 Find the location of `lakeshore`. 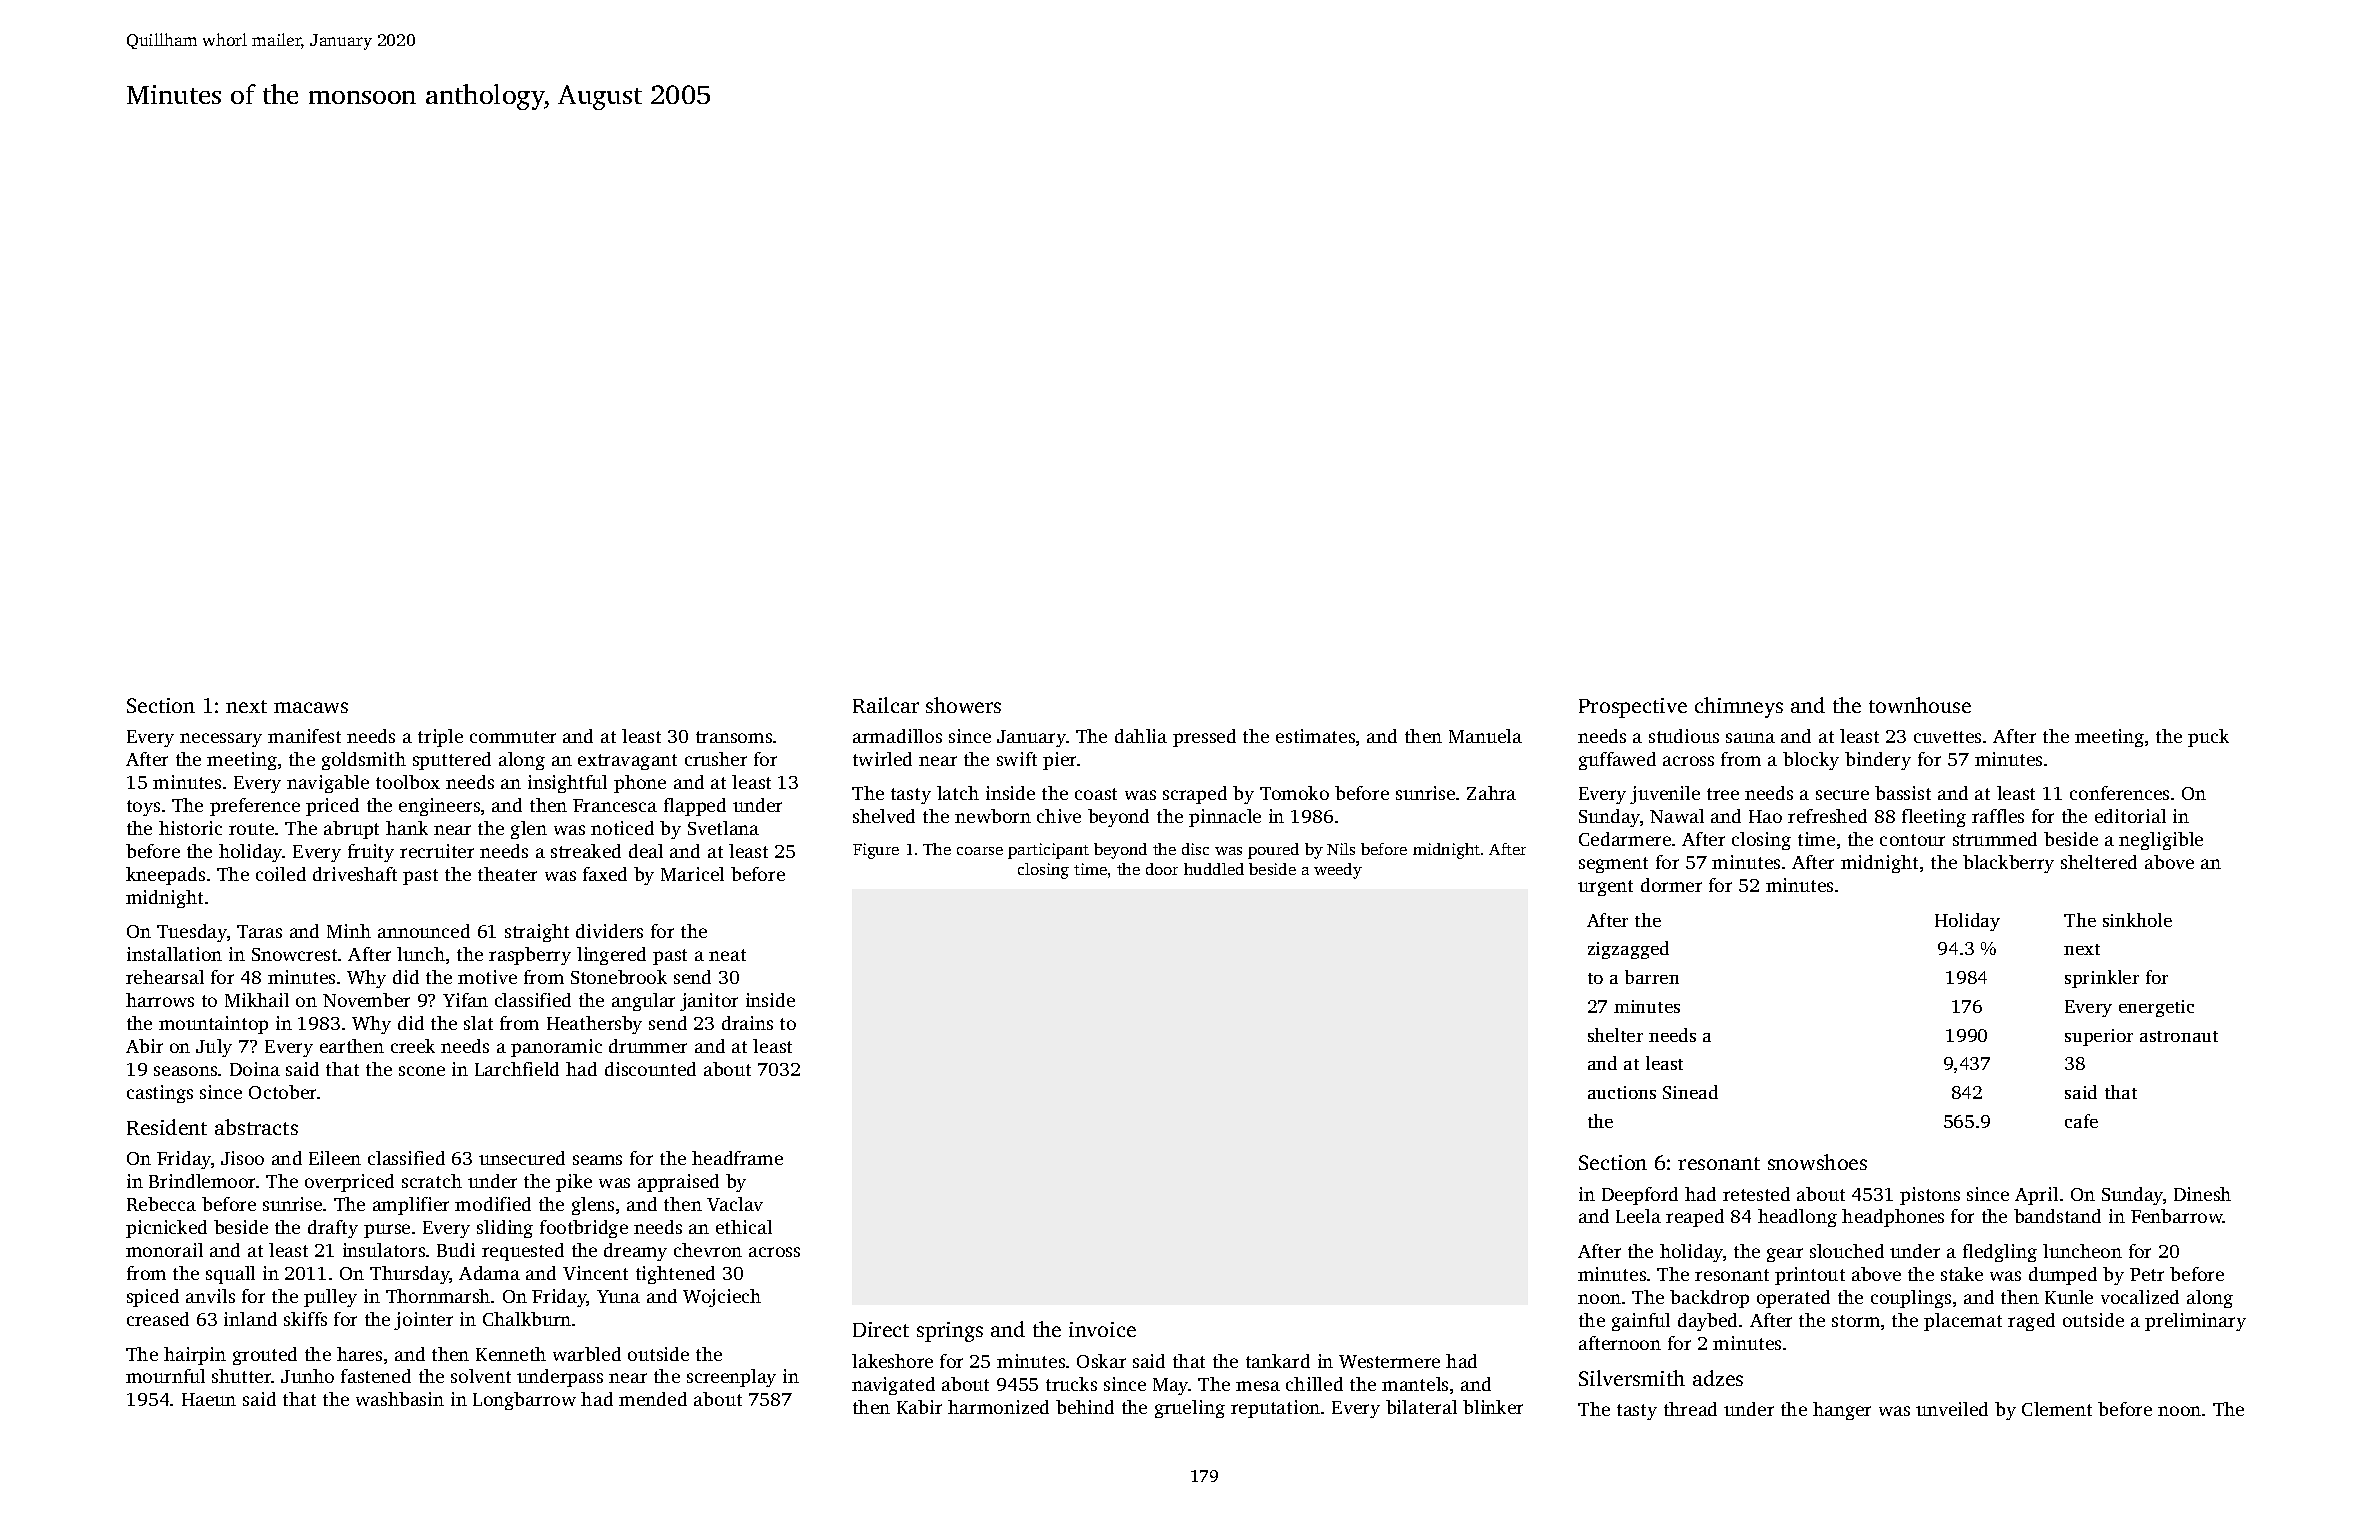

lakeshore is located at coordinates (892, 1361).
